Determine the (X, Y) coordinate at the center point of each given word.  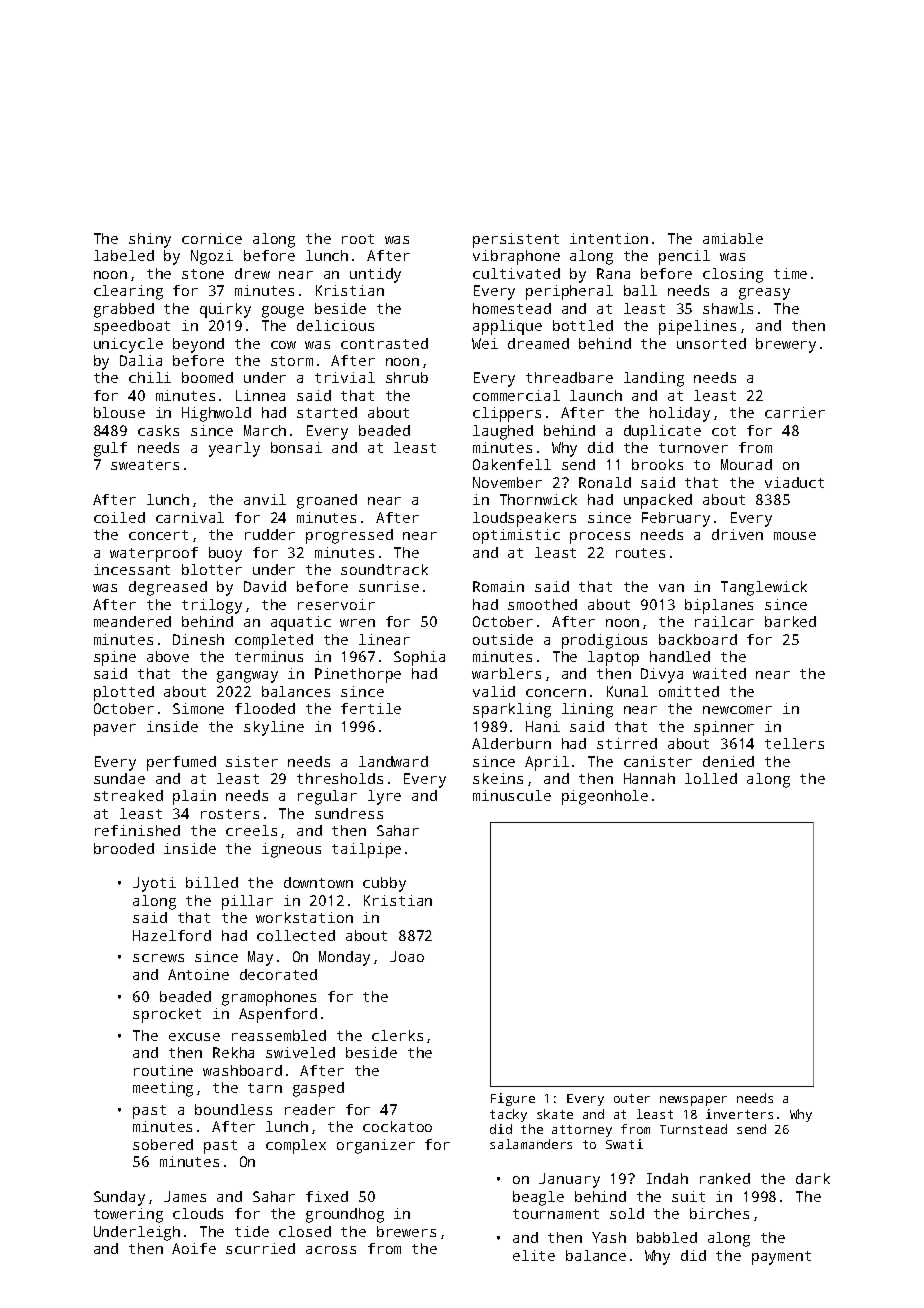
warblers (506, 673)
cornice (212, 238)
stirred (627, 743)
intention (609, 238)
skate (555, 1114)
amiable (733, 238)
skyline (274, 728)
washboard (242, 1070)
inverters (739, 1114)
